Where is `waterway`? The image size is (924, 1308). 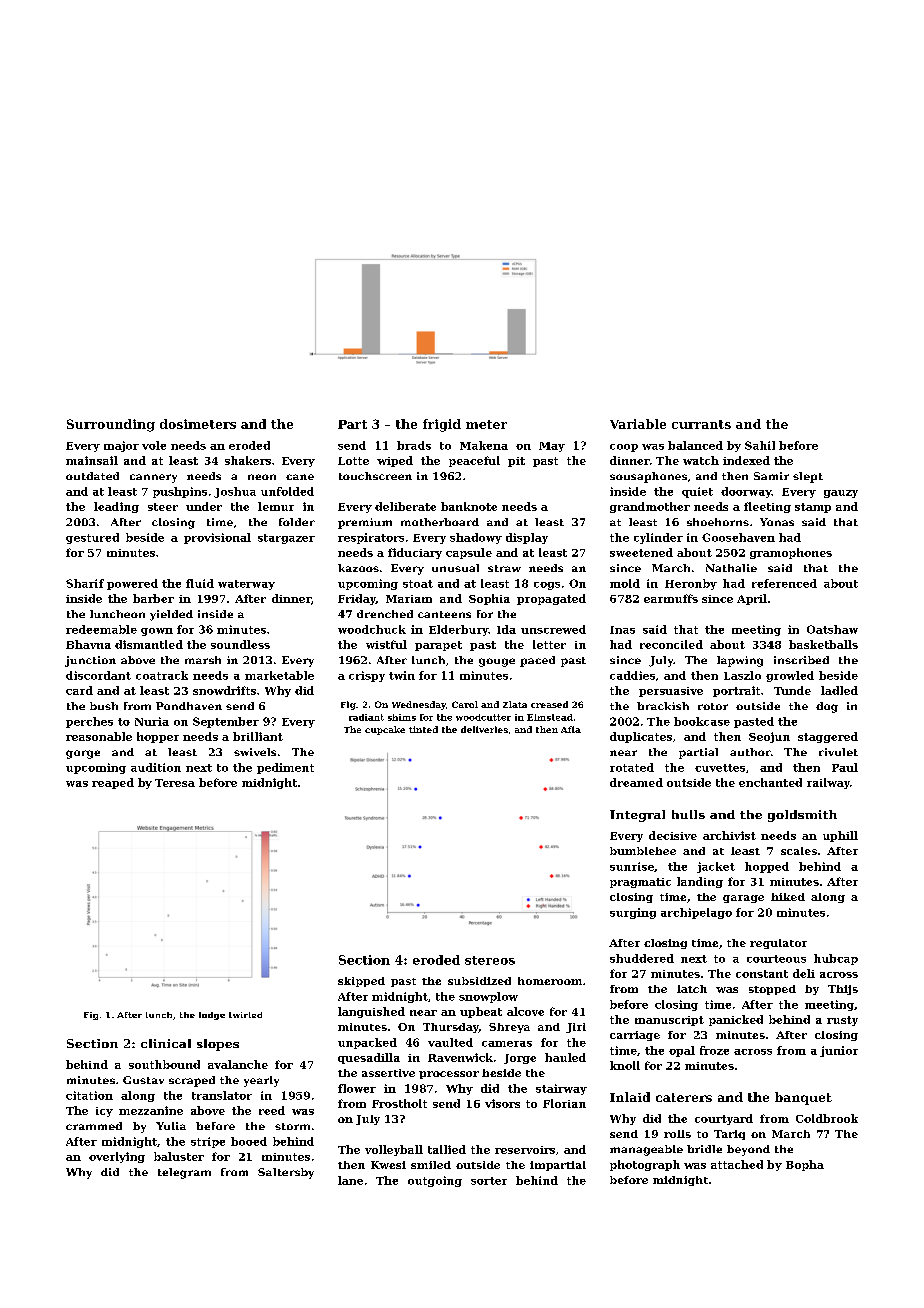 waterway is located at coordinates (246, 585).
